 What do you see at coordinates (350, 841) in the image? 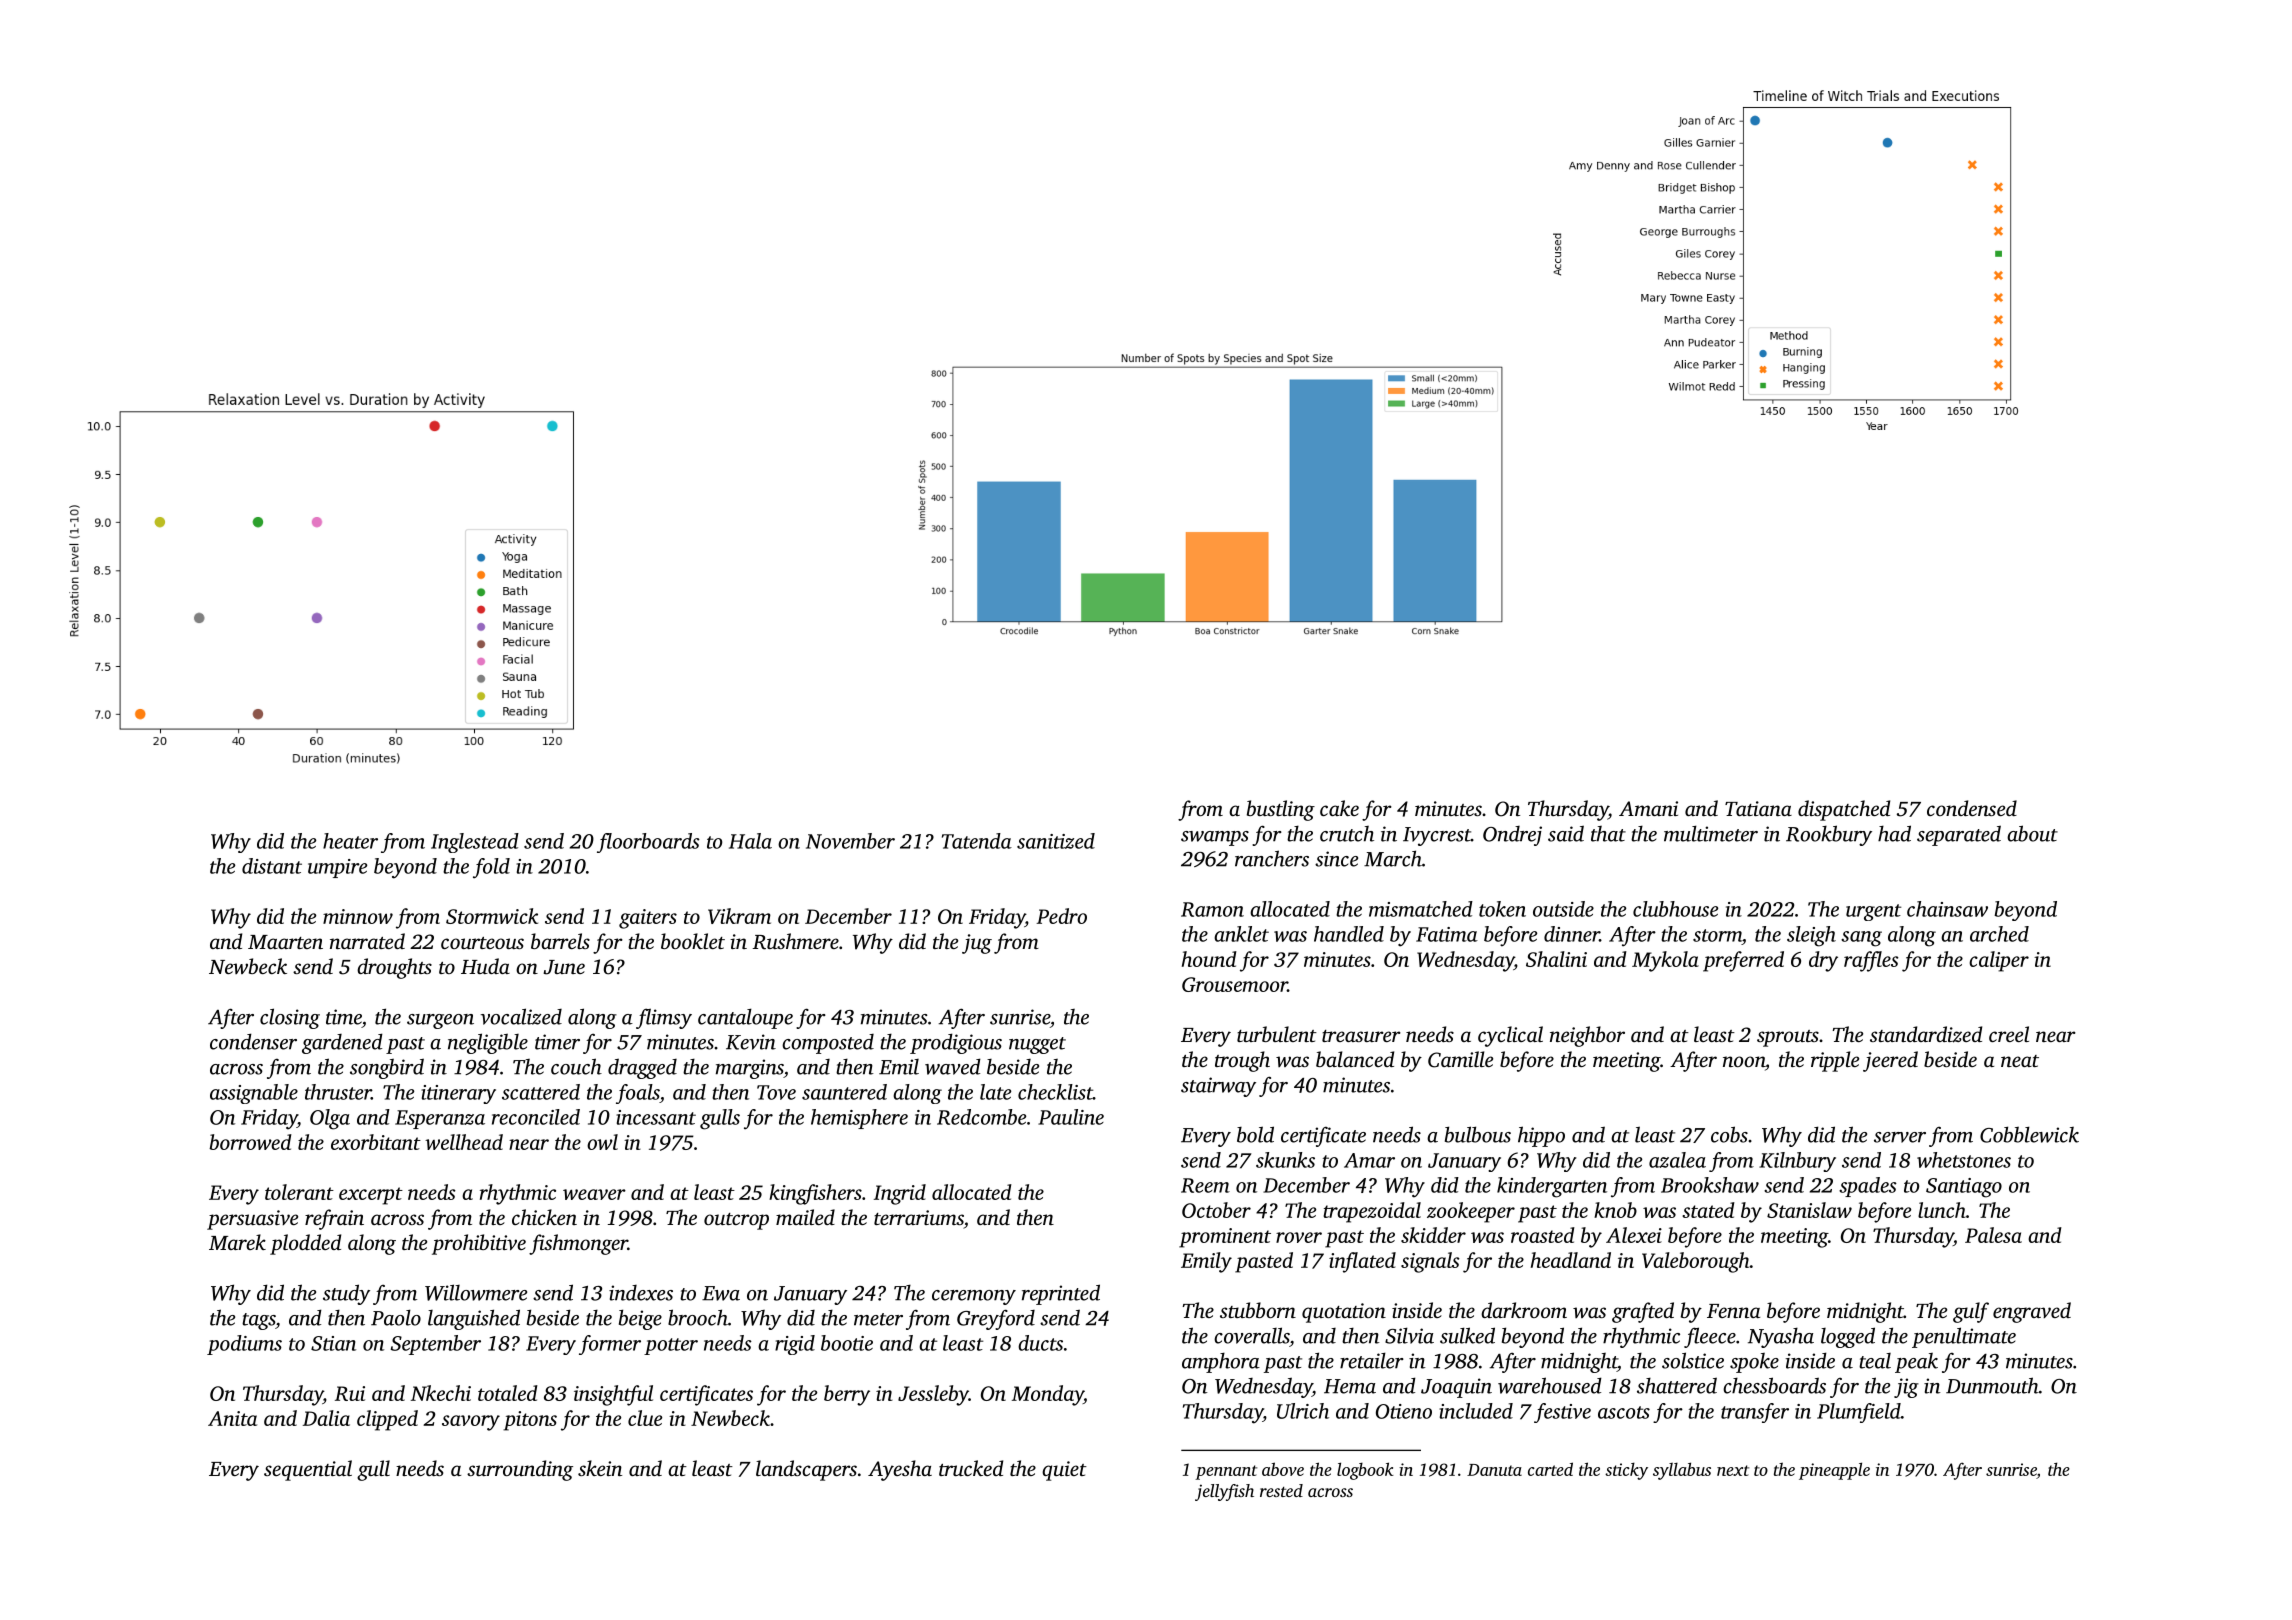
I see `heater` at bounding box center [350, 841].
